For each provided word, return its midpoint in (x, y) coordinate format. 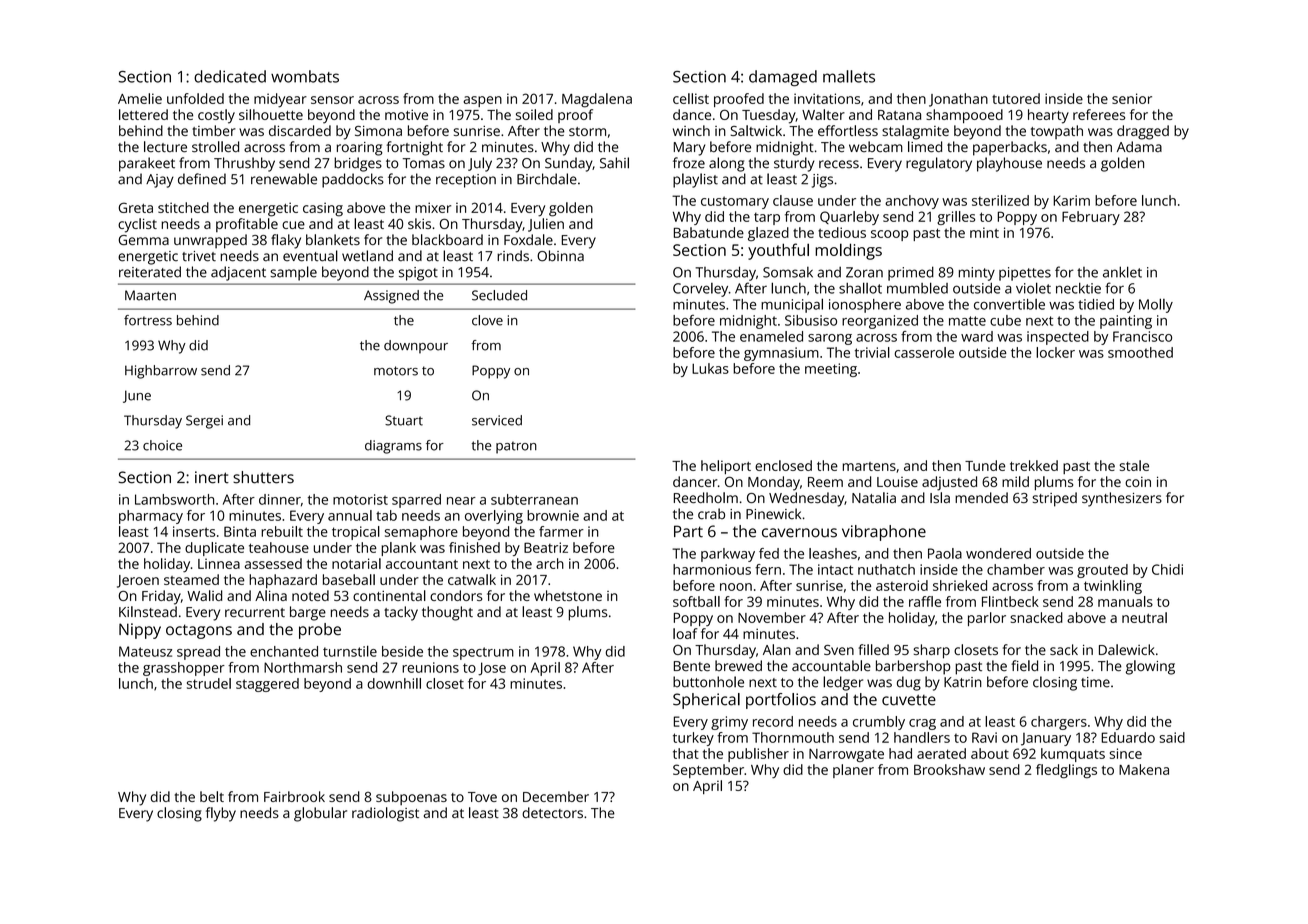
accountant (422, 564)
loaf (685, 633)
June (137, 396)
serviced (497, 420)
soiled (534, 114)
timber (214, 130)
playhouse (1009, 164)
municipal (792, 305)
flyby (221, 814)
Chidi (1167, 569)
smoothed (1140, 352)
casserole (924, 352)
